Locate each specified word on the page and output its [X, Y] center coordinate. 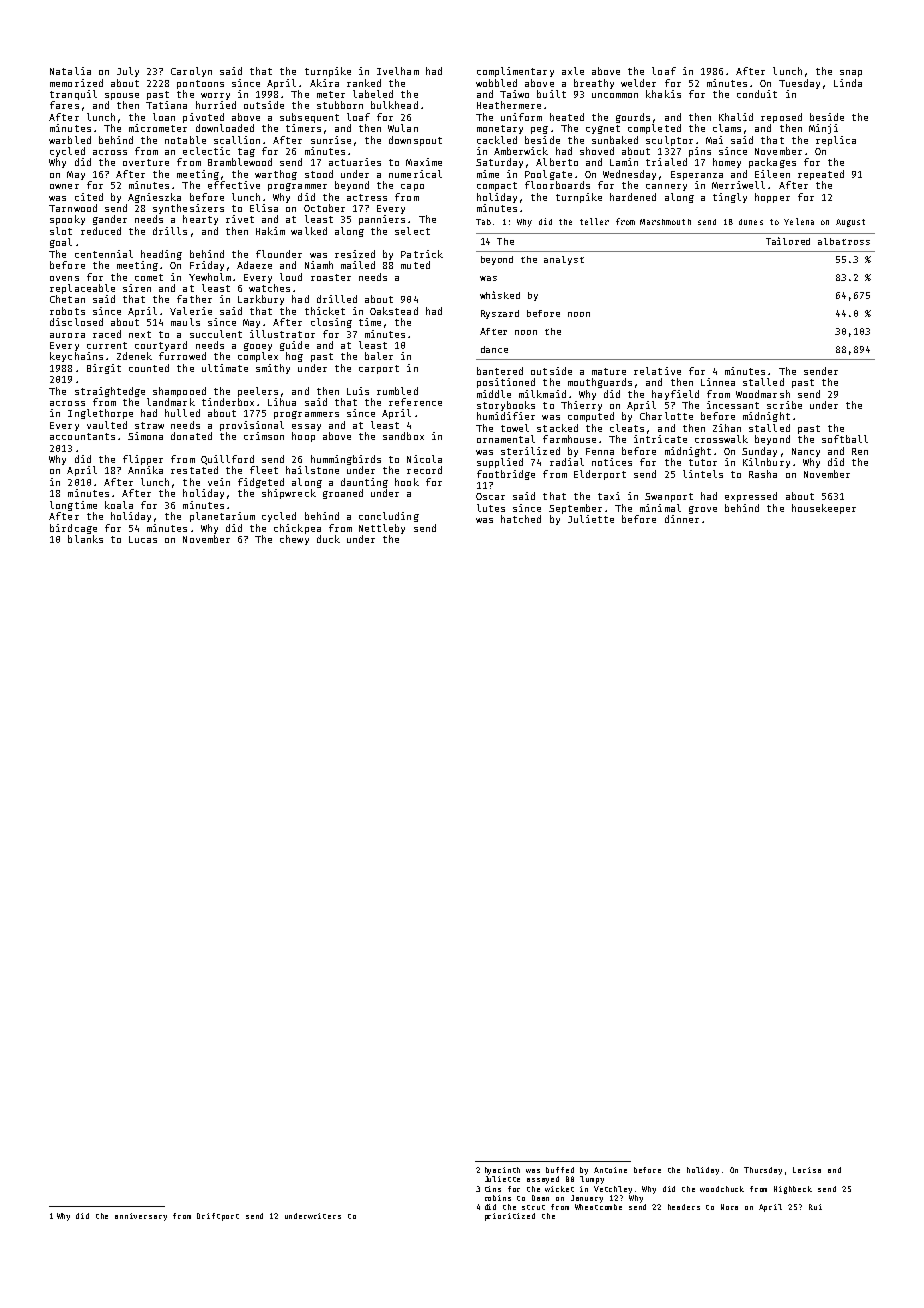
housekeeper [824, 509]
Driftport [218, 1217]
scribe [784, 405]
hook [407, 482]
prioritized [510, 1217]
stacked [557, 428]
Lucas [143, 539]
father [194, 299]
